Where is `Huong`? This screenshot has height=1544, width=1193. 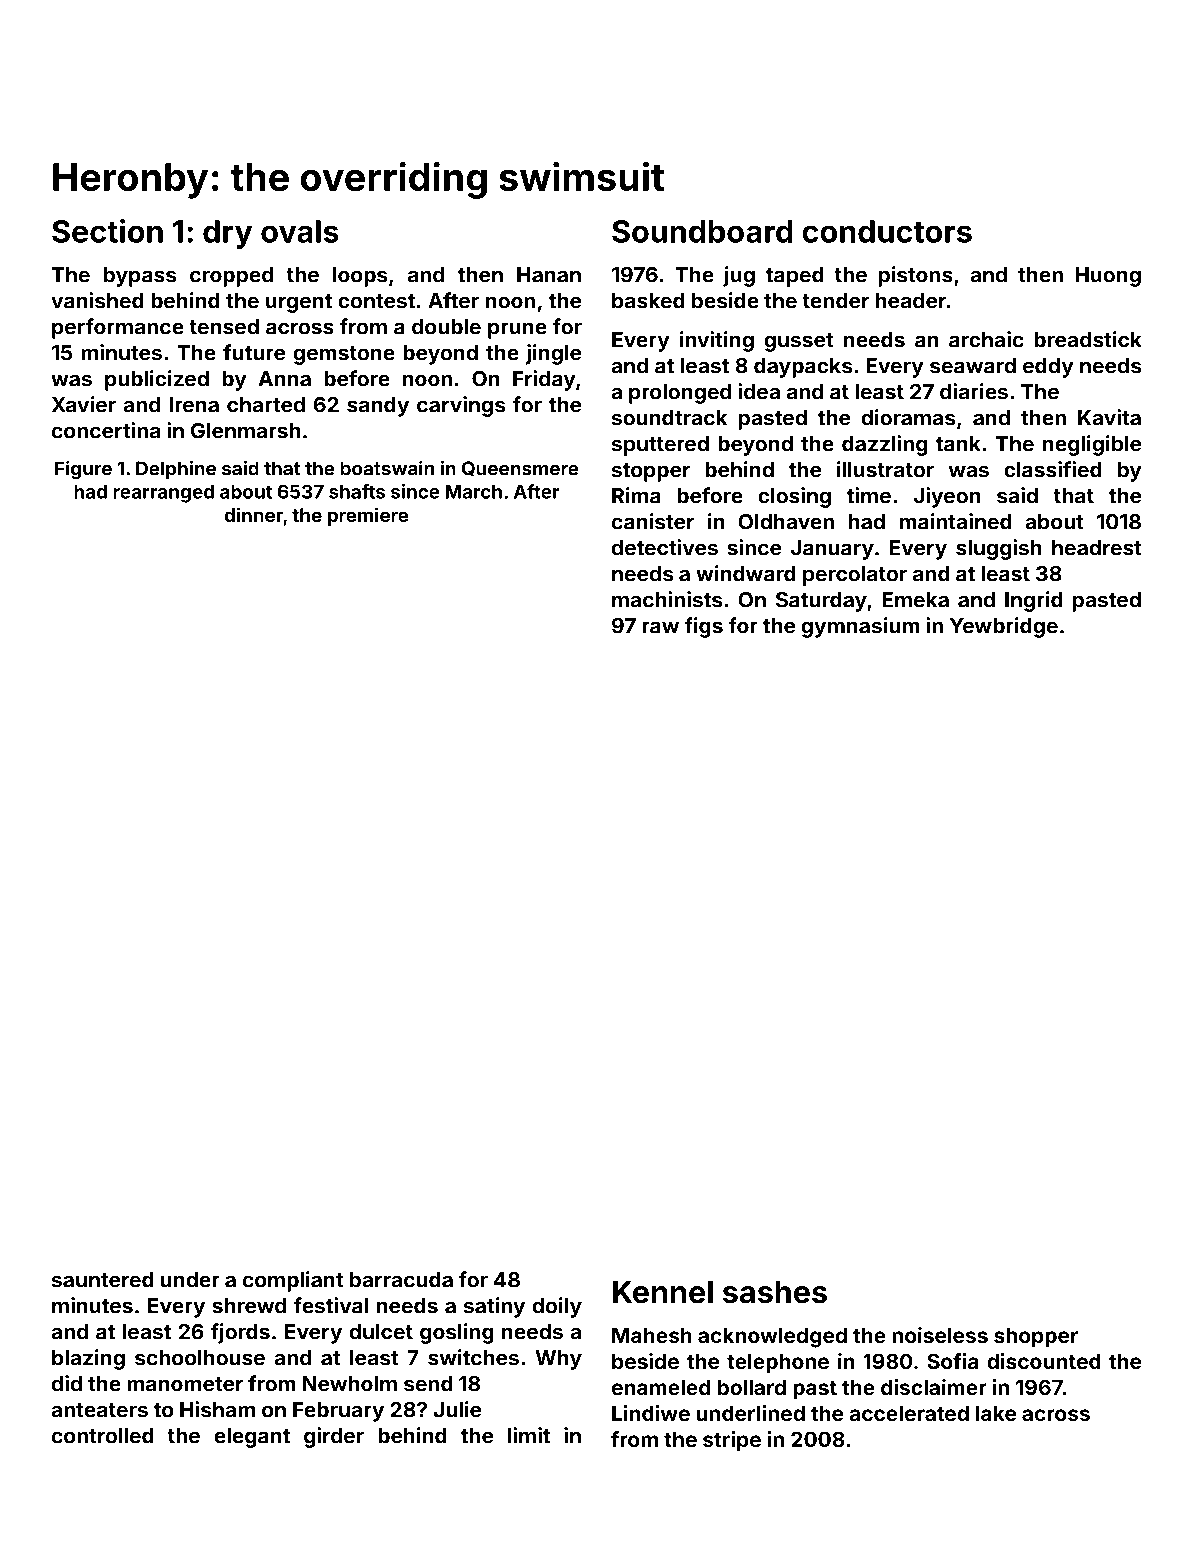
Huong is located at coordinates (1108, 277).
